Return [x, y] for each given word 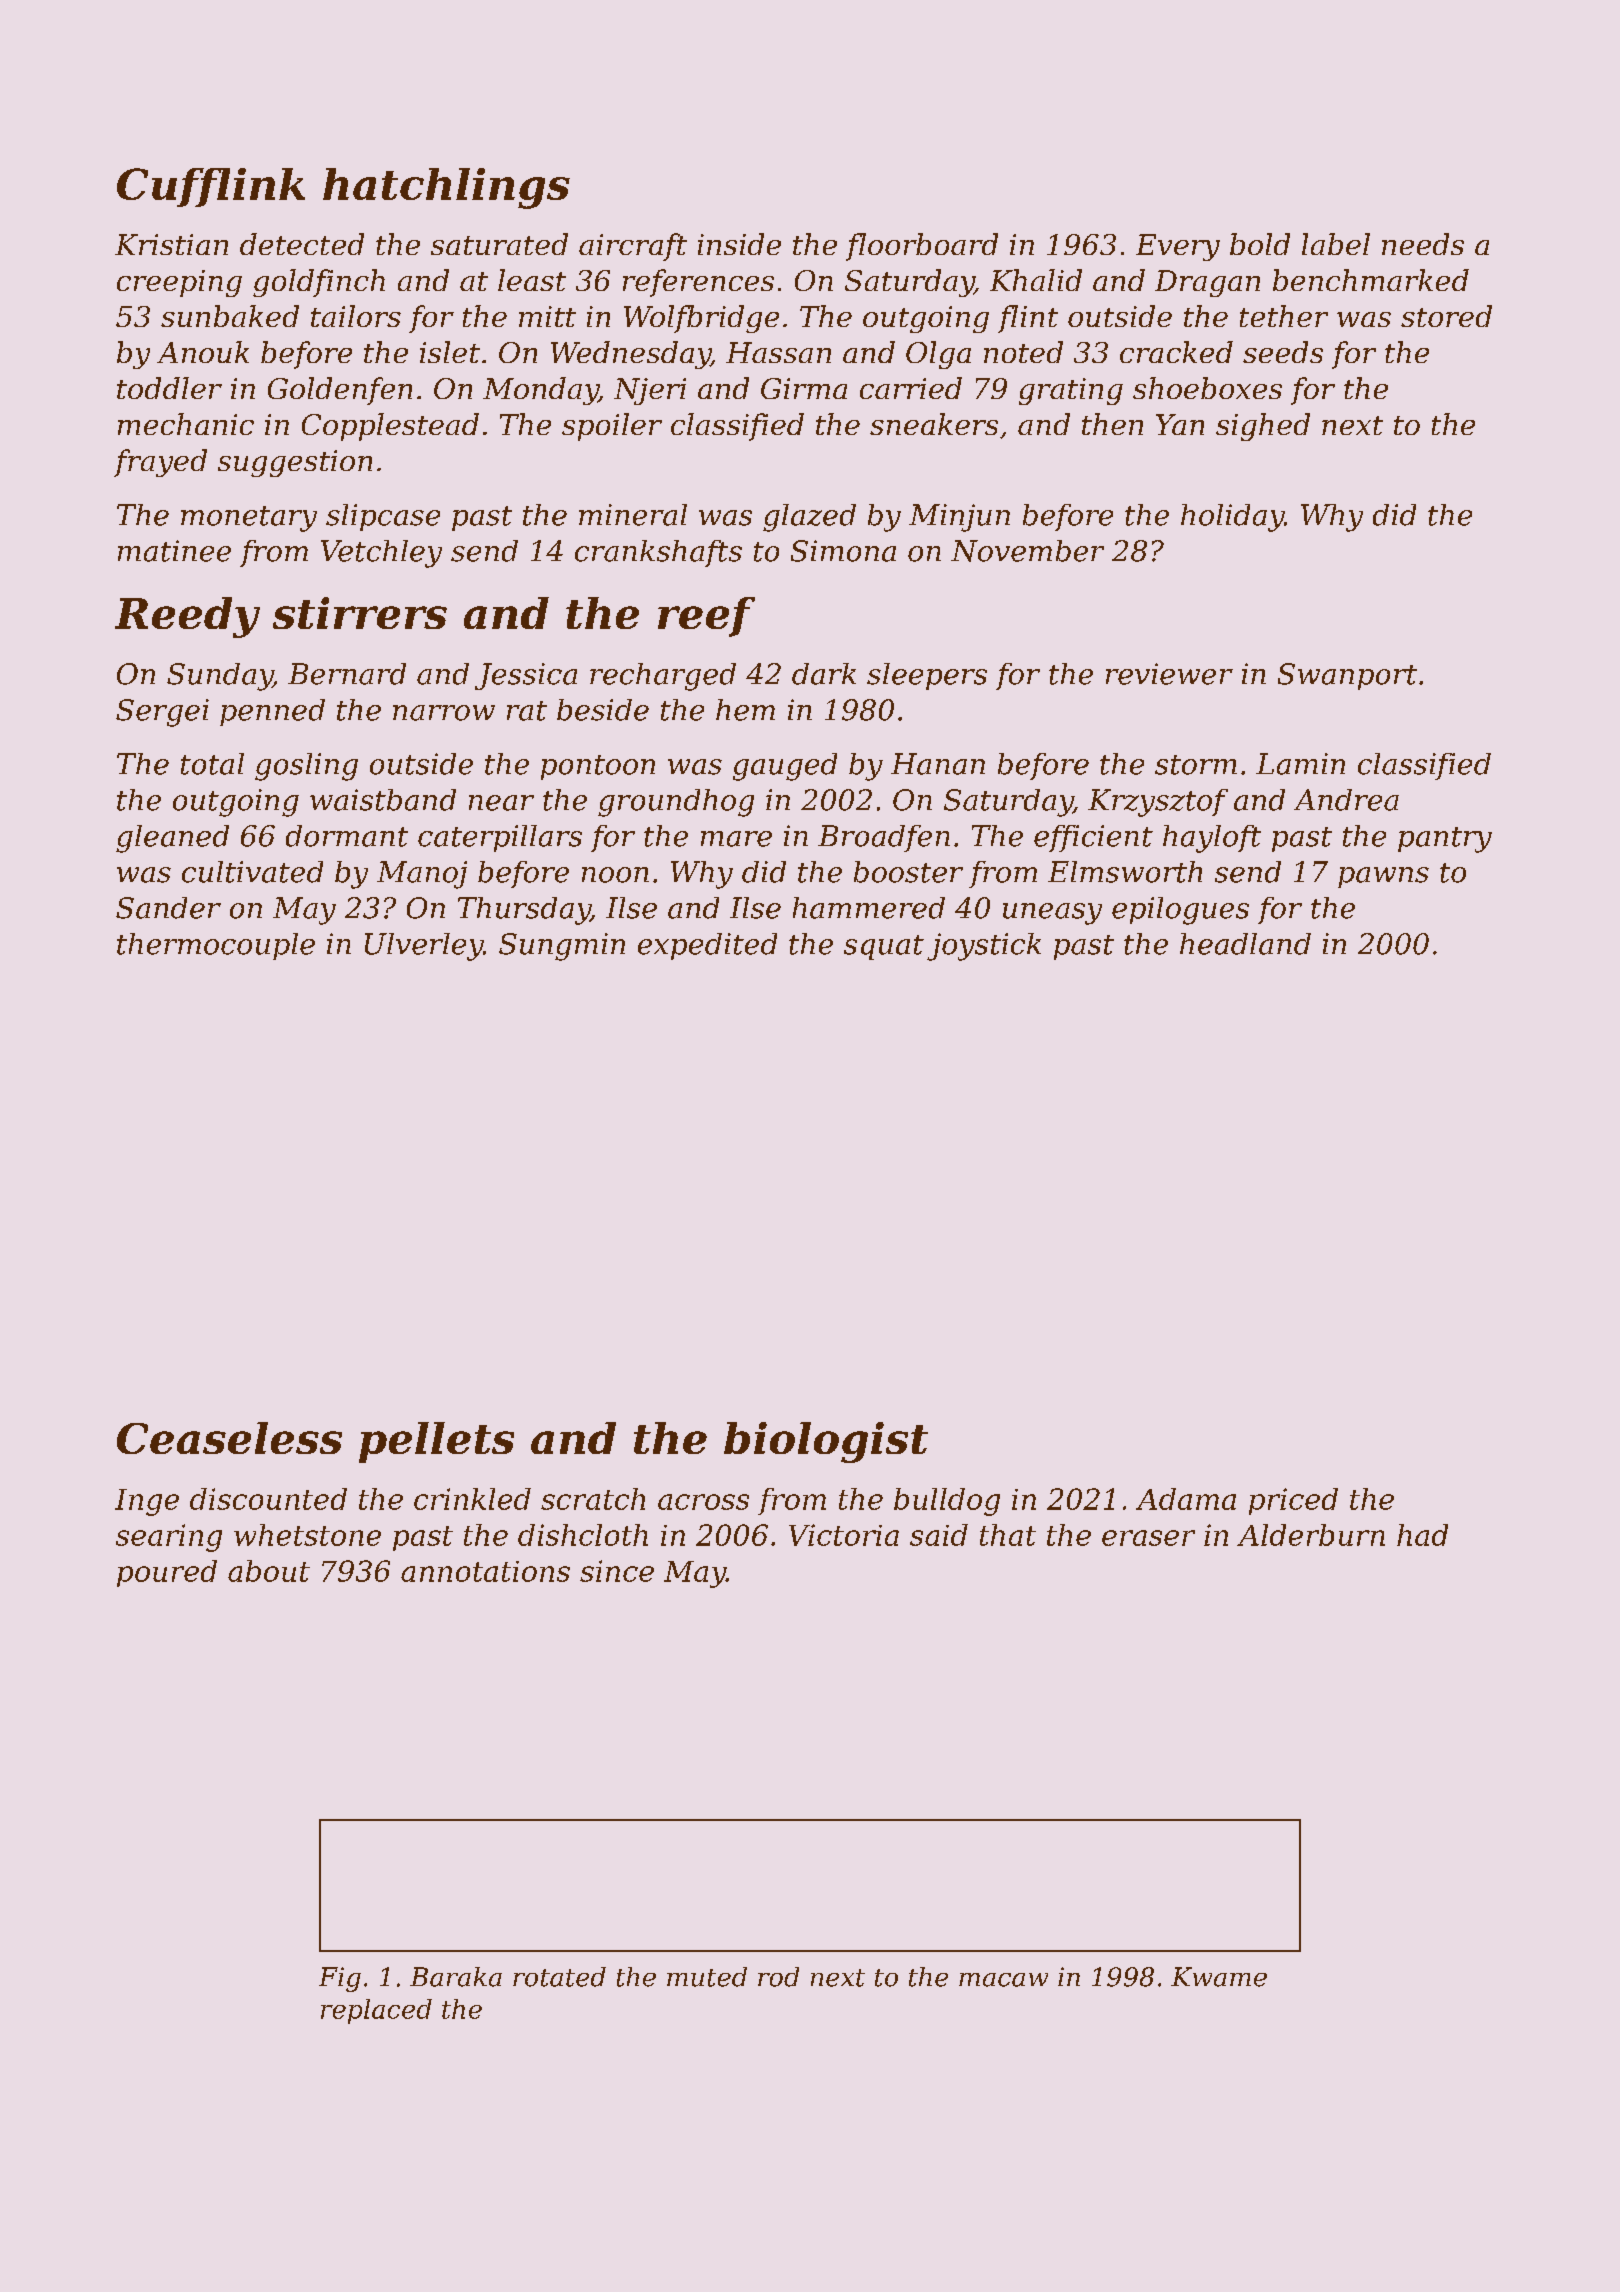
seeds [1283, 352]
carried [911, 388]
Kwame [1219, 1977]
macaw [1003, 1980]
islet [450, 352]
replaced [376, 2011]
